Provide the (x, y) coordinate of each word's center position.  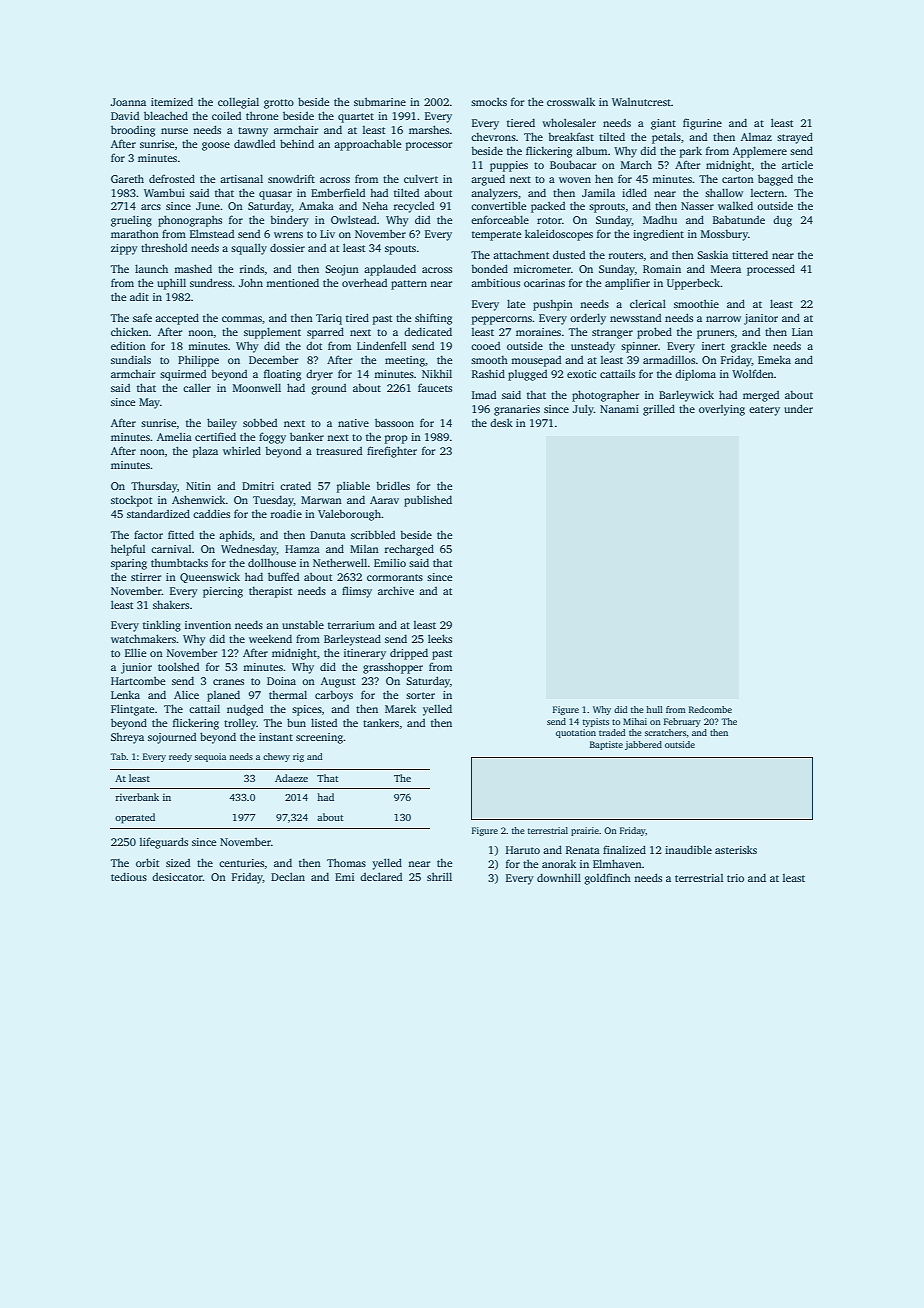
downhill (559, 877)
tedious (129, 876)
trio (735, 878)
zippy (124, 249)
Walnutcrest (641, 102)
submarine (380, 101)
